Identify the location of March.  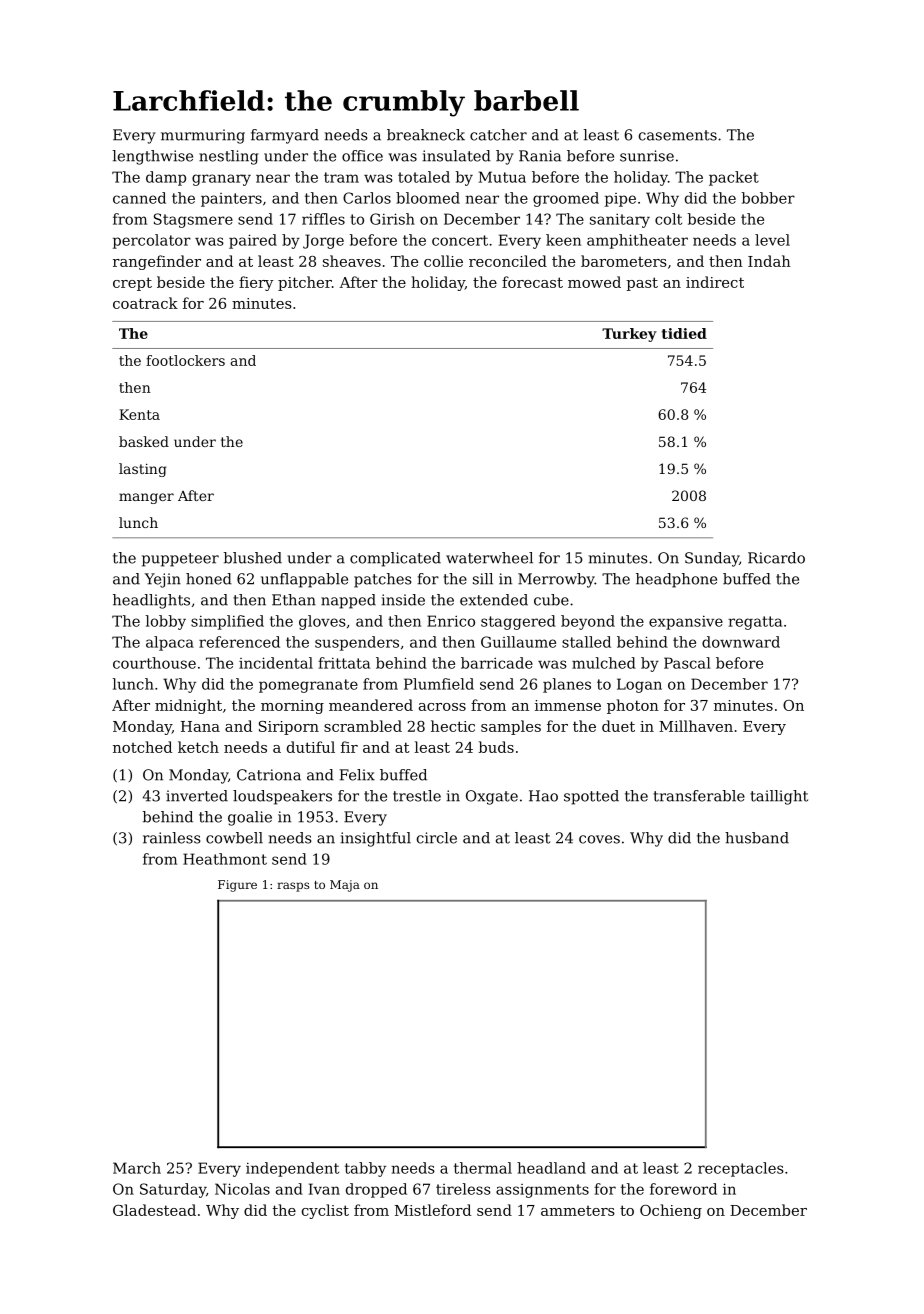
(137, 1168).
